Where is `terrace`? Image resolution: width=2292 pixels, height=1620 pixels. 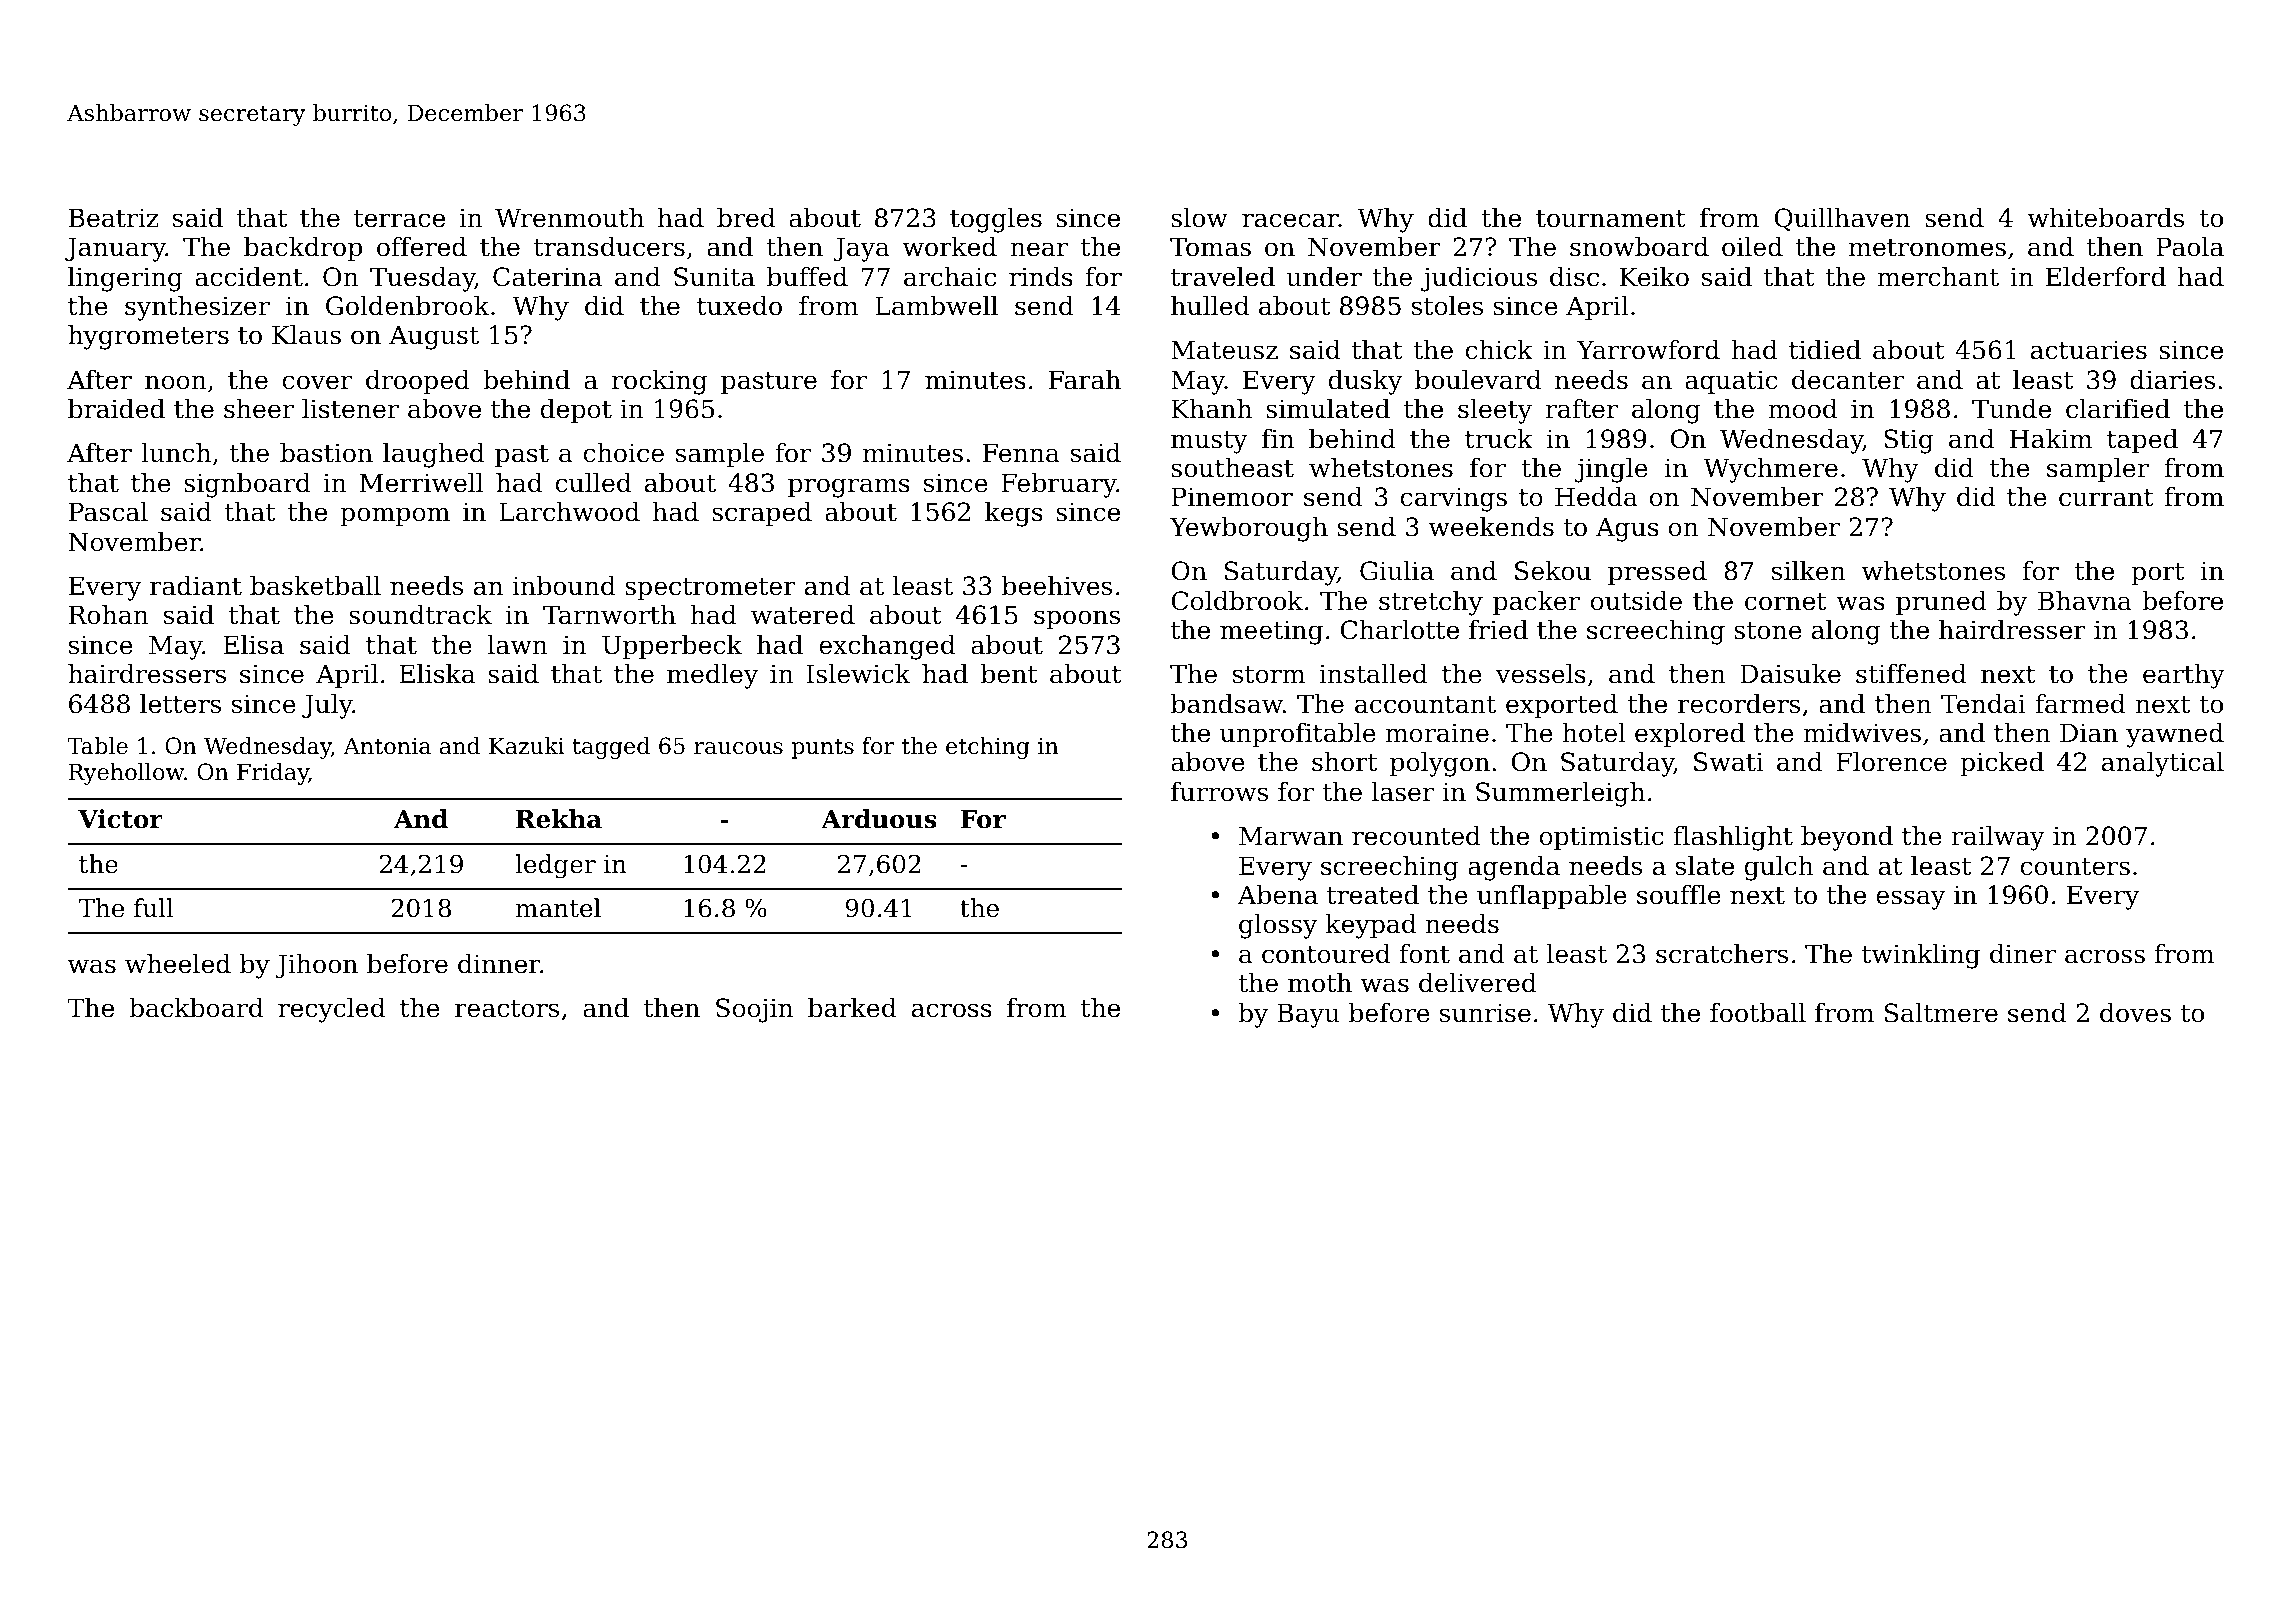 terrace is located at coordinates (399, 219).
